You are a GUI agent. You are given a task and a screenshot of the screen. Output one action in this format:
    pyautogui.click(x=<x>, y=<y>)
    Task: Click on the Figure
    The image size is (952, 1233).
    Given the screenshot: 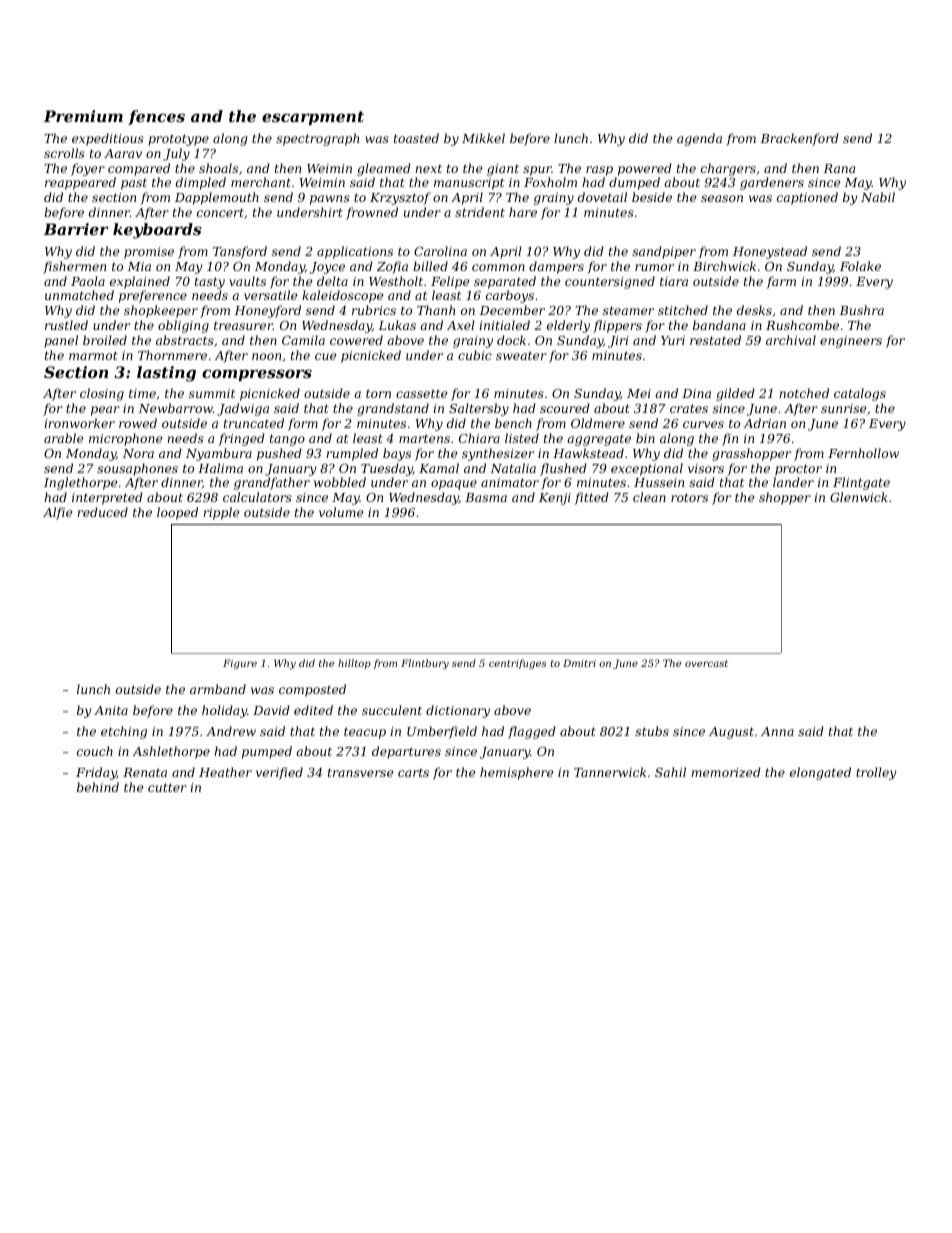 What is the action you would take?
    pyautogui.click(x=240, y=664)
